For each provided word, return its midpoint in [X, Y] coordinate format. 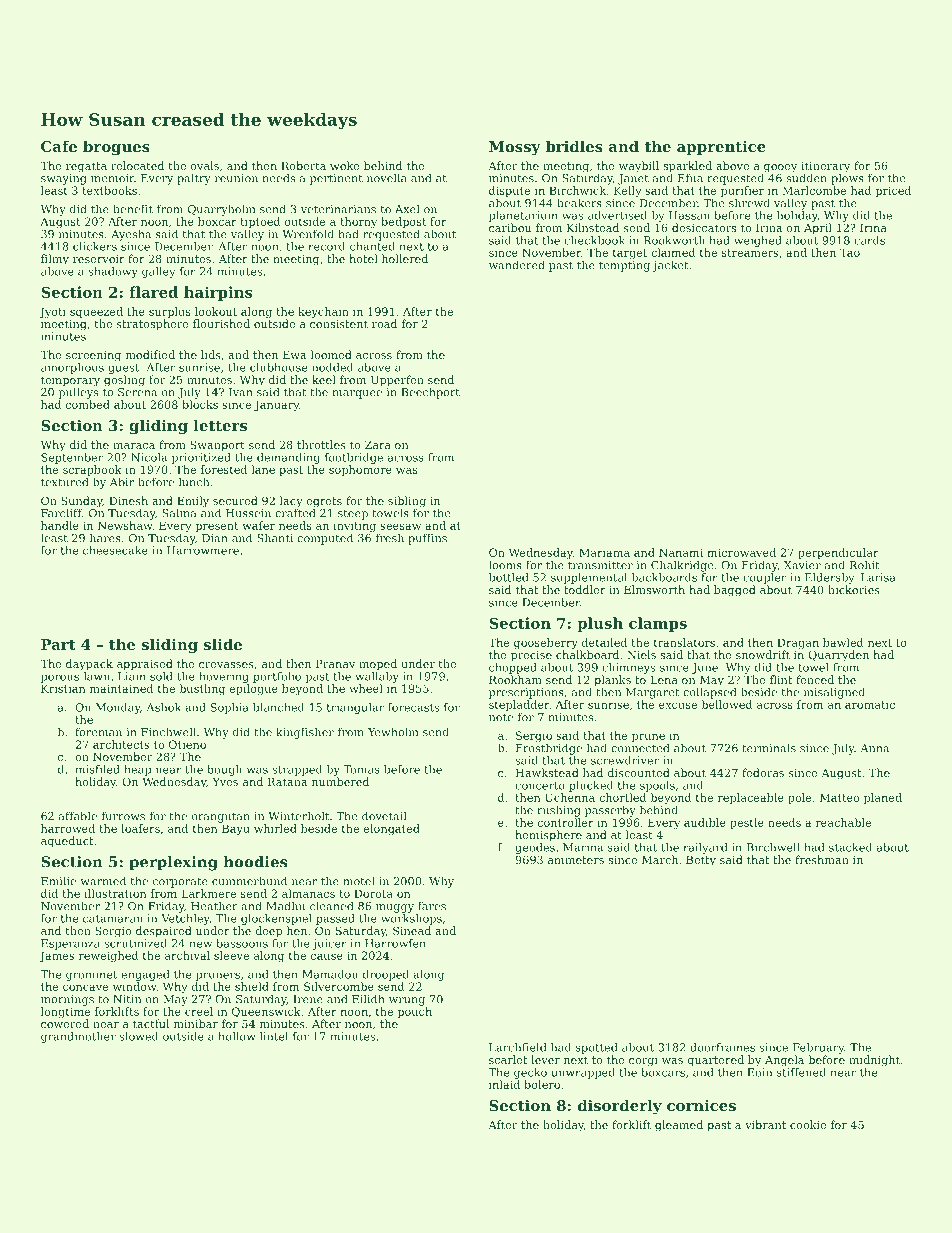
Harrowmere [203, 550]
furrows [123, 816]
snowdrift [763, 654]
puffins [427, 539]
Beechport [430, 393]
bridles [574, 146]
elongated [392, 829]
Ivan [240, 392]
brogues [116, 148]
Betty [701, 861]
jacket [671, 266]
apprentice [721, 148]
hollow [237, 1036]
